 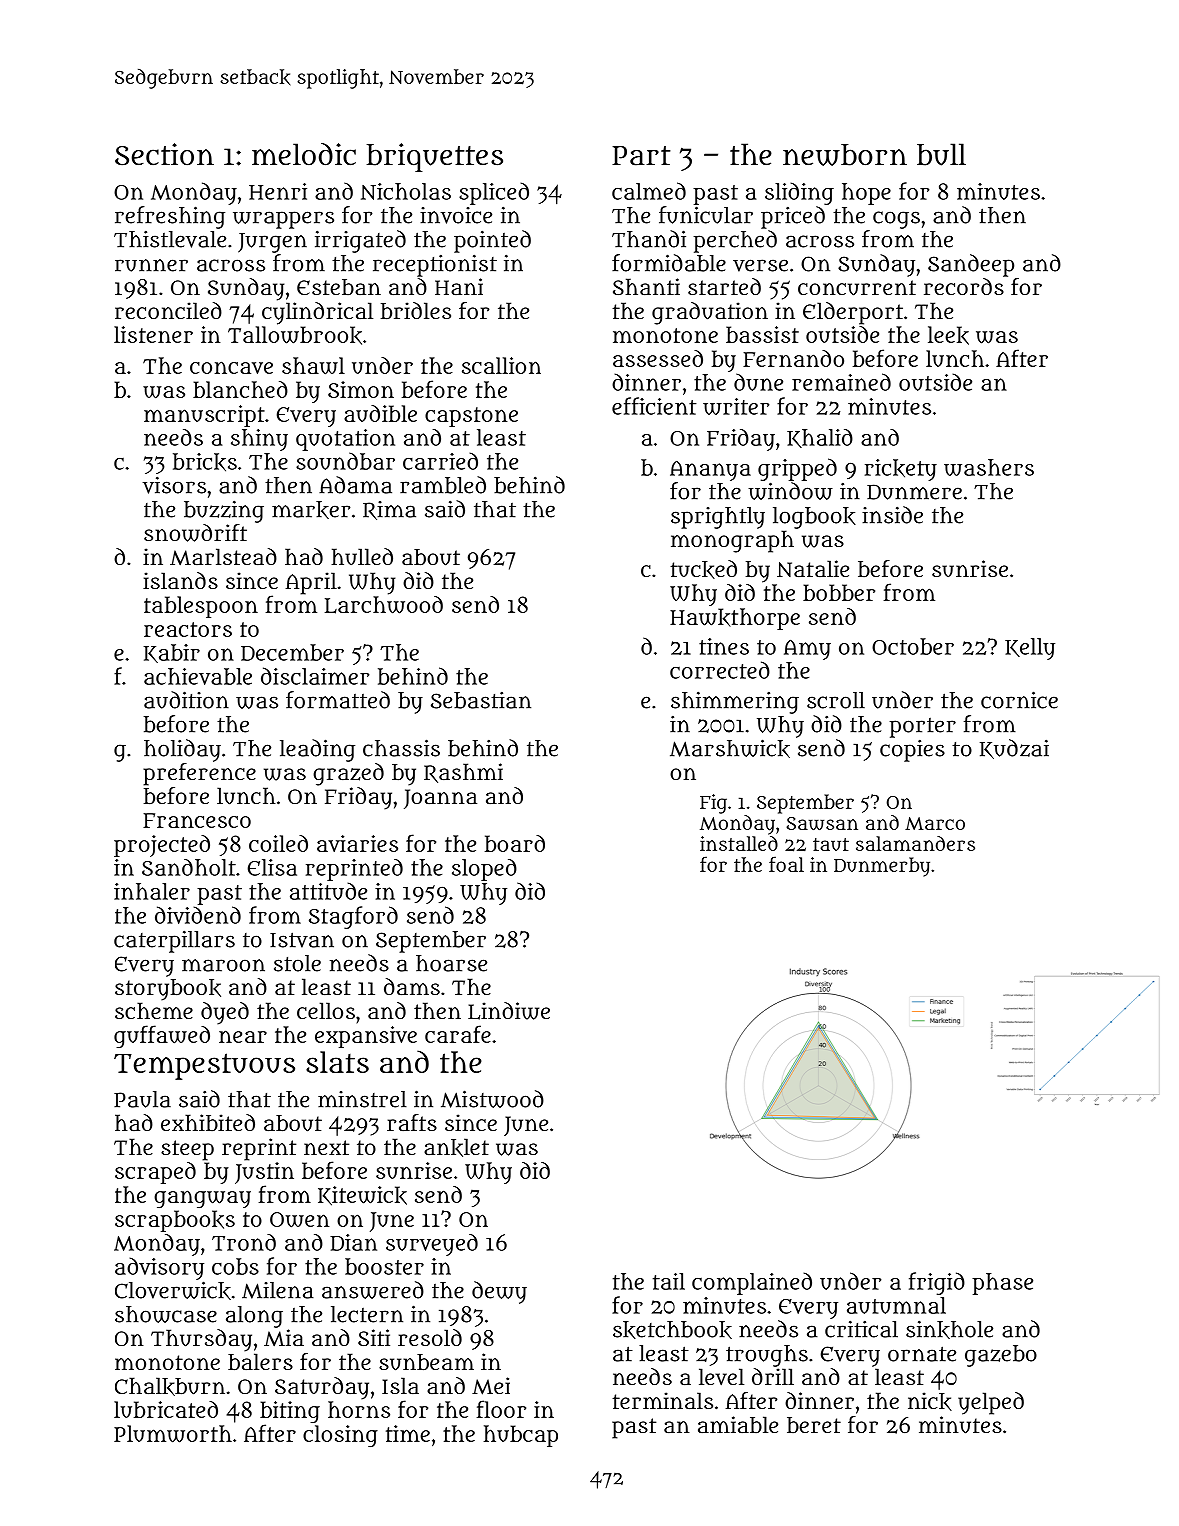 What do you see at coordinates (521, 1436) in the page?
I see `hubcap` at bounding box center [521, 1436].
